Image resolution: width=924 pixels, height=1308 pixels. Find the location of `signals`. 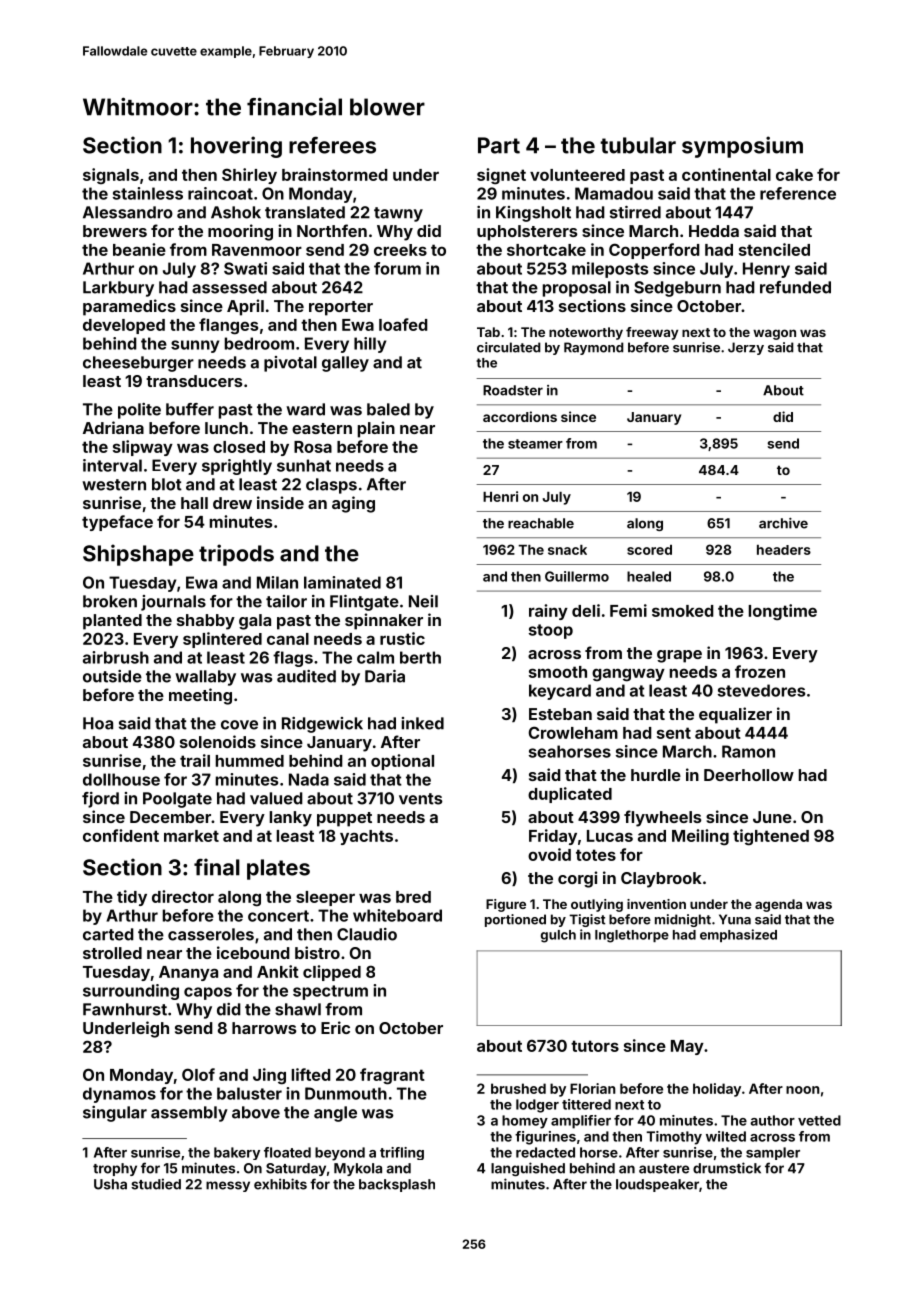

signals is located at coordinates (111, 176).
